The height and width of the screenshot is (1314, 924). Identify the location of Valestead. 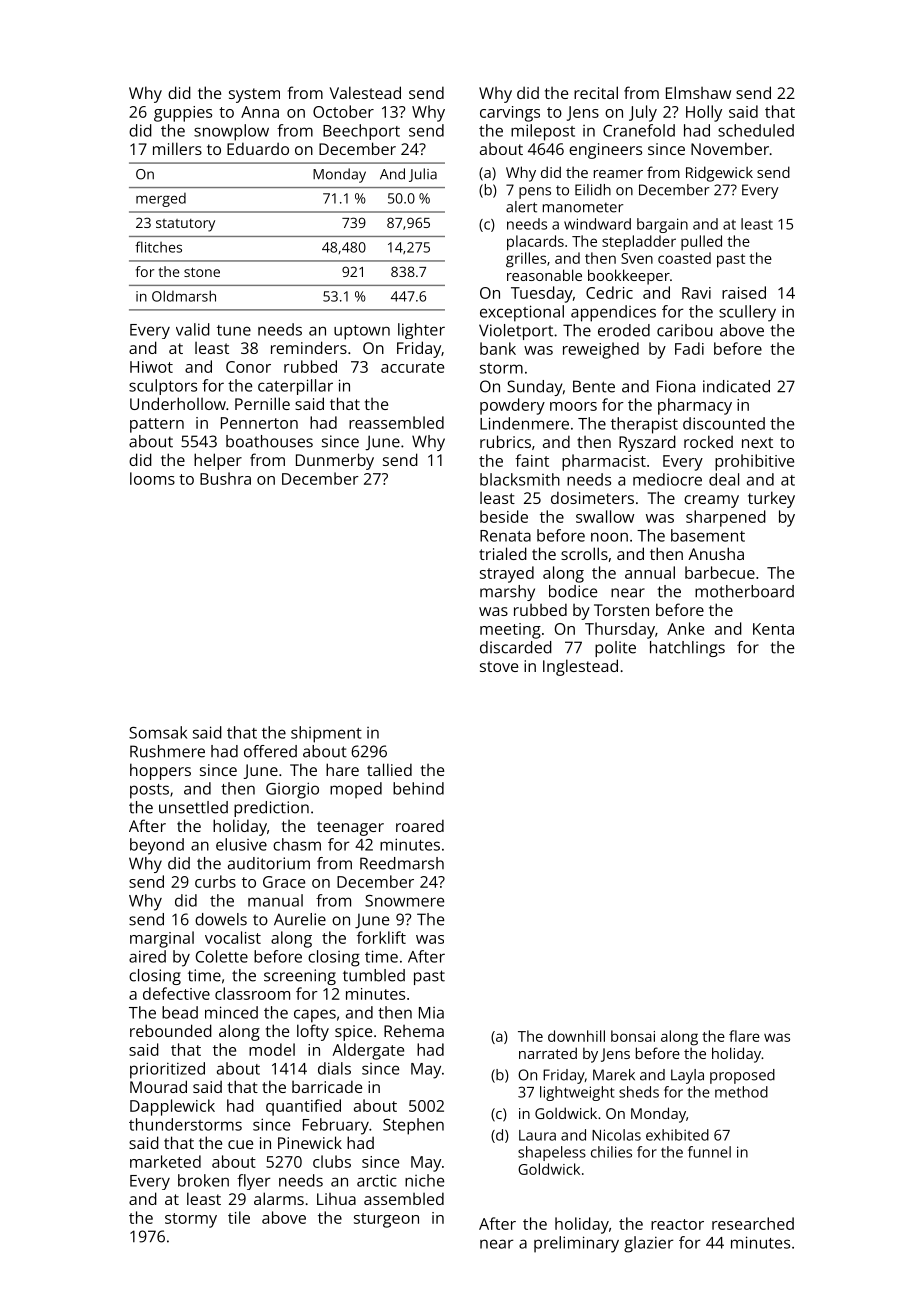
(365, 92).
